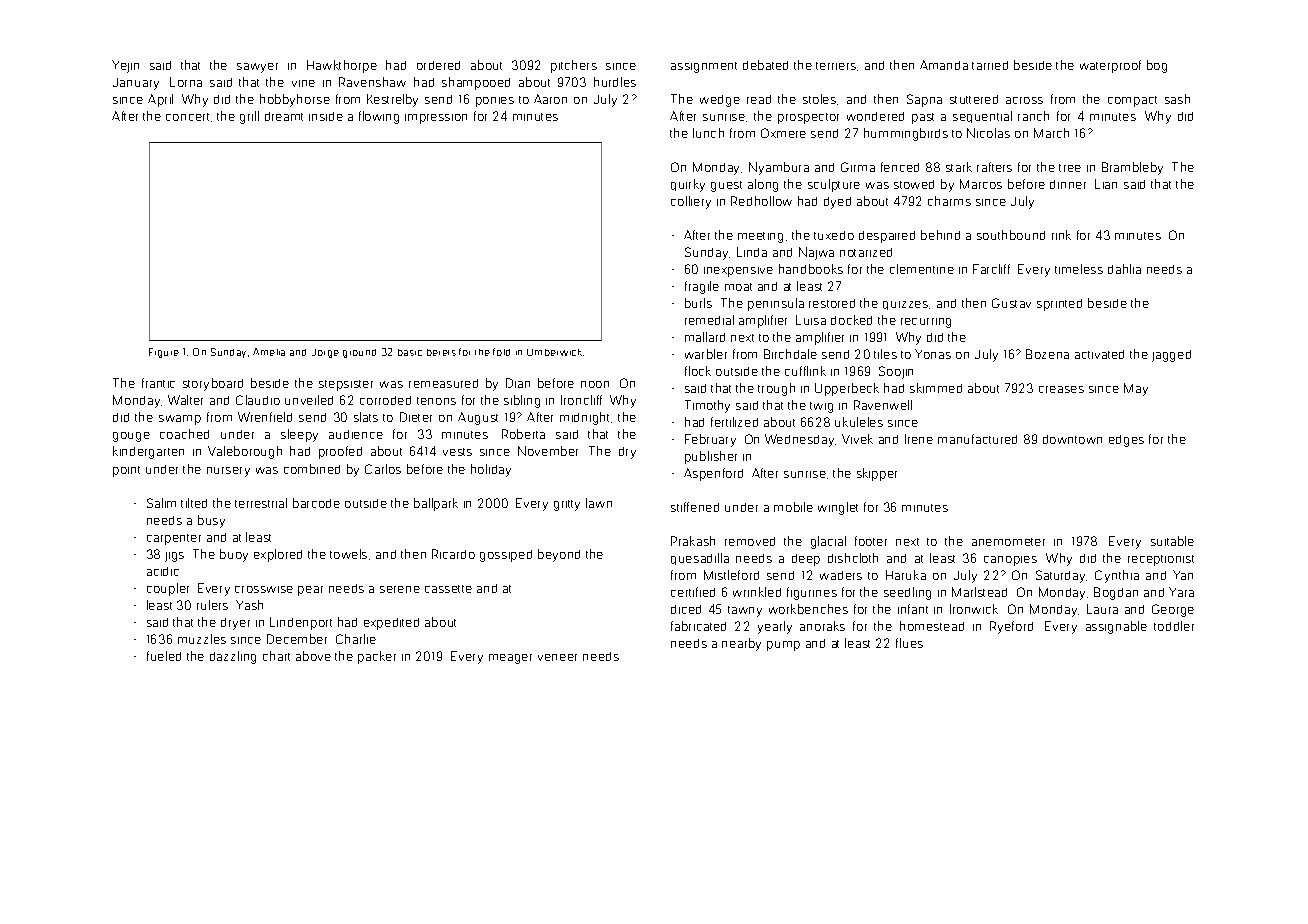  I want to click on nearby, so click(741, 644).
